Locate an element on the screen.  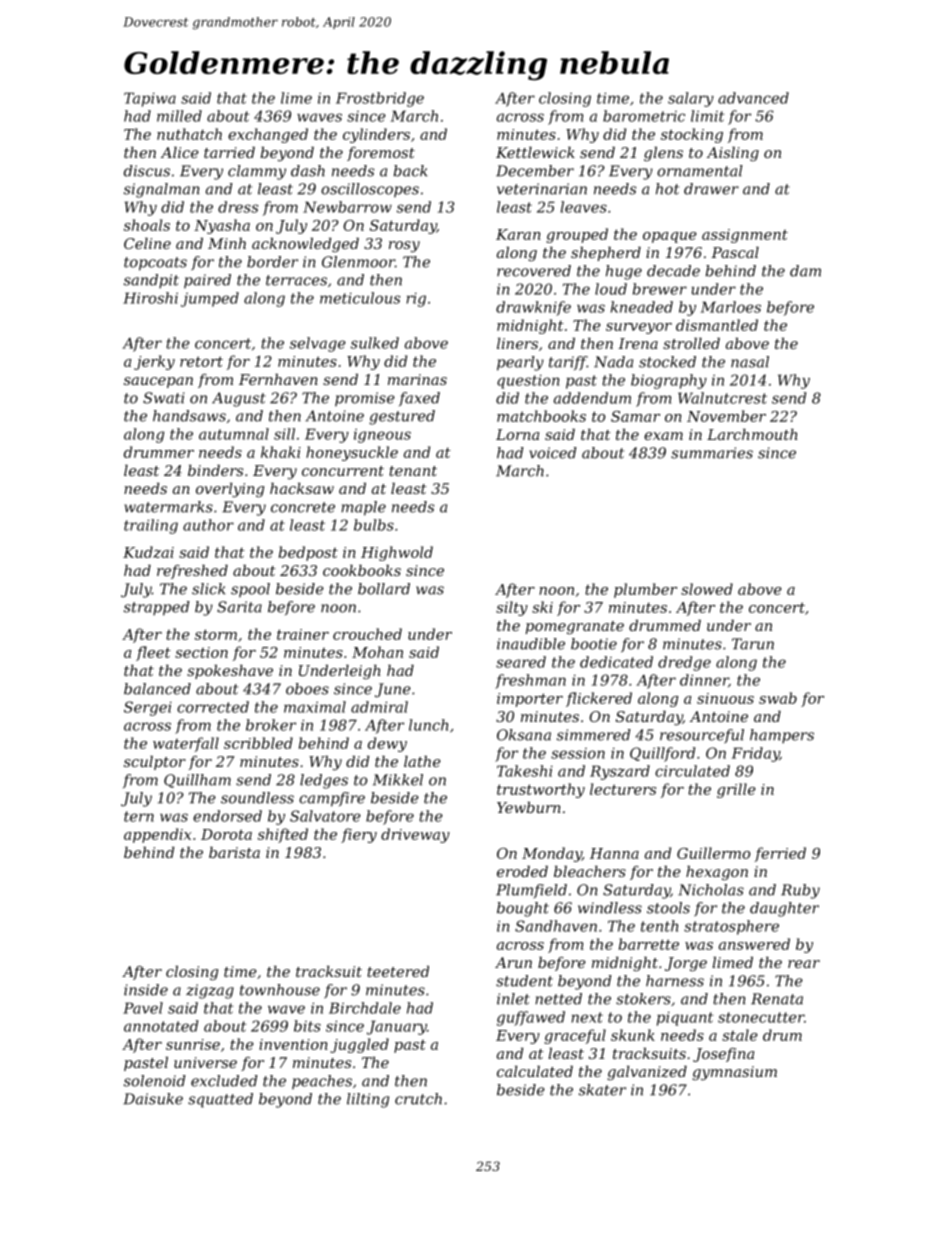
swab is located at coordinates (778, 698).
